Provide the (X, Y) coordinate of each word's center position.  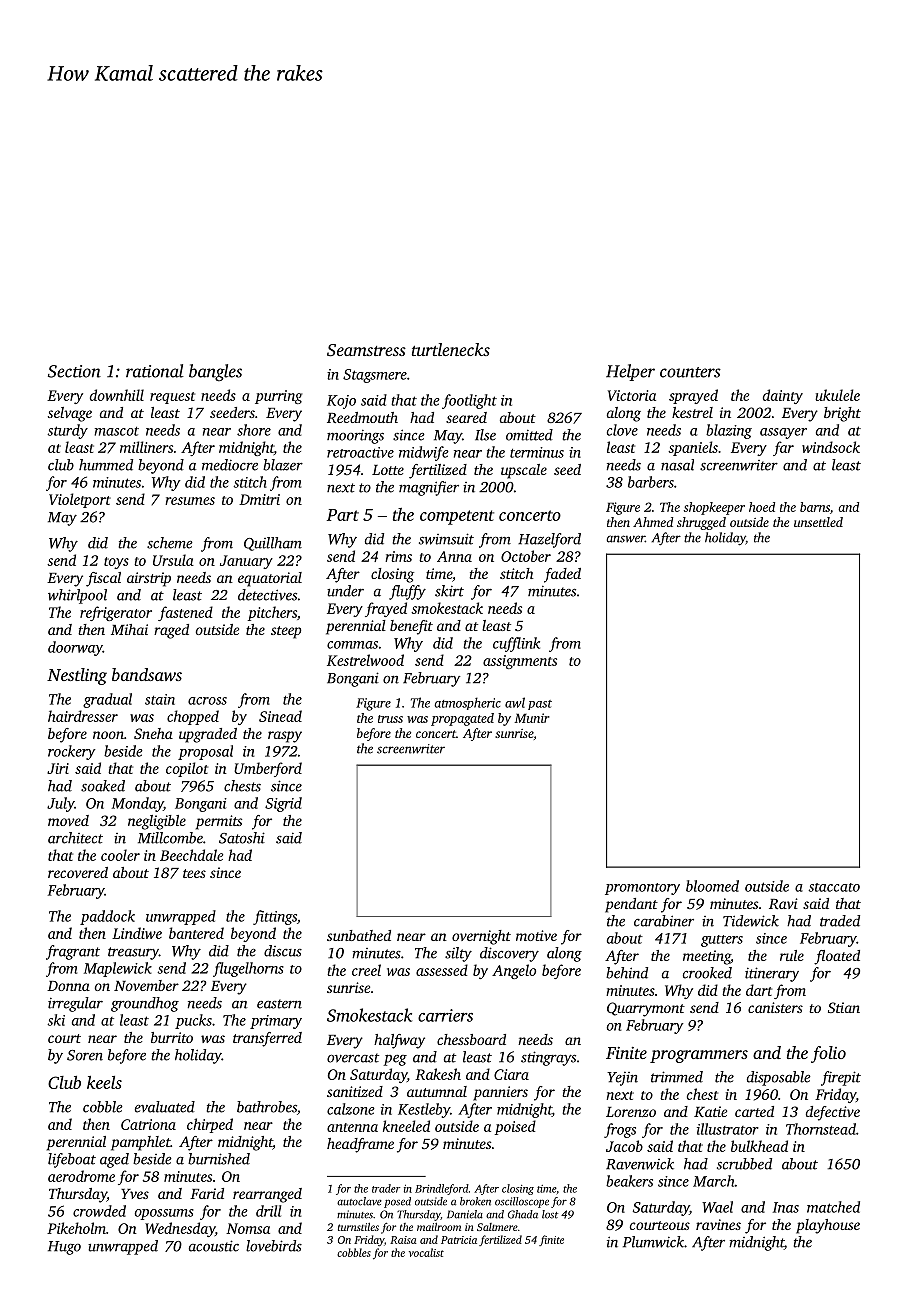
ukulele (837, 395)
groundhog (145, 1004)
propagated (462, 719)
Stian (844, 1007)
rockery (72, 752)
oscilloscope (522, 1202)
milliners (146, 447)
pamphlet (140, 1143)
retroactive (360, 452)
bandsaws (147, 674)
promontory (642, 889)
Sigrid (283, 804)
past (540, 705)
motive (536, 935)
